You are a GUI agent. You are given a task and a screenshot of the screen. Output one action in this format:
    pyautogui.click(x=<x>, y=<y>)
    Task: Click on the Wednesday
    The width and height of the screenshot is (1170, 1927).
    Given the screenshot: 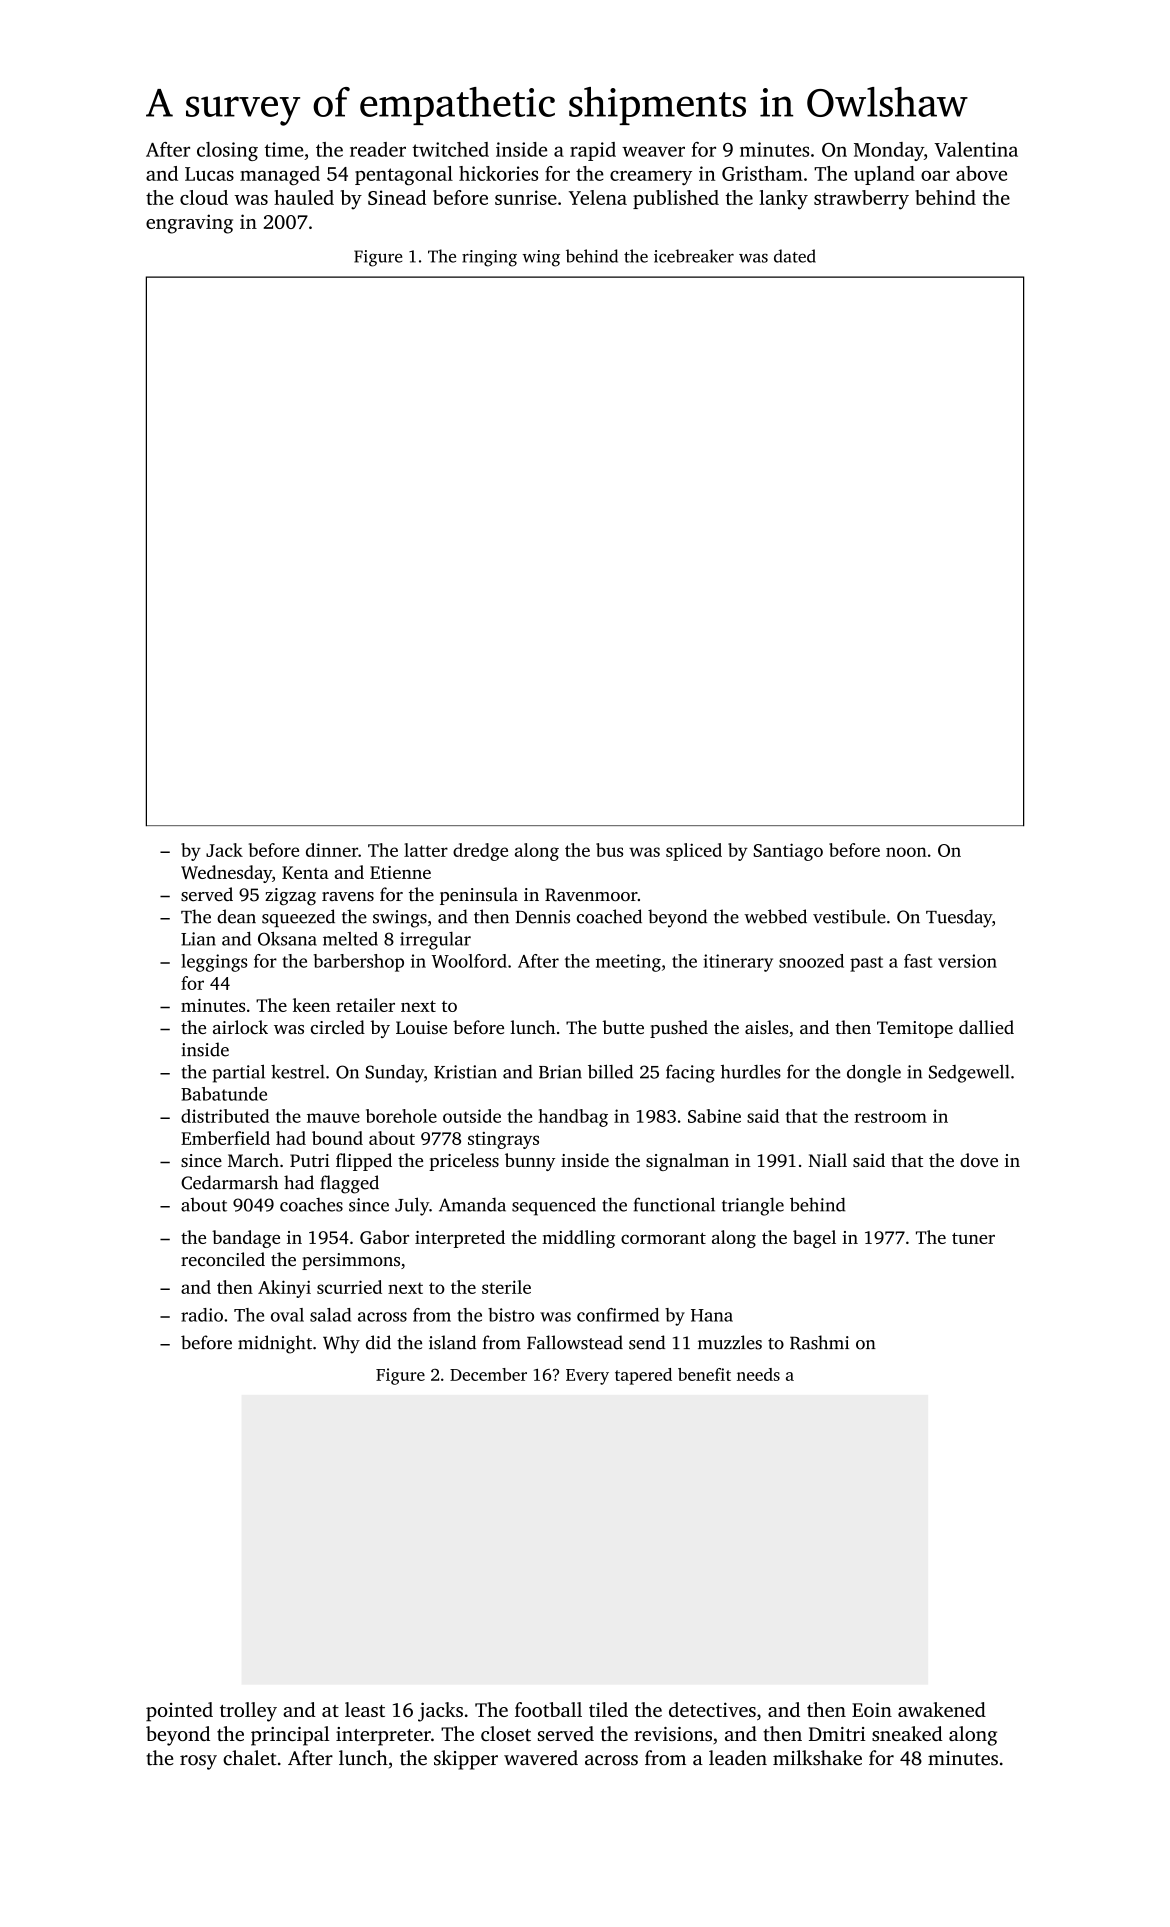 What is the action you would take?
    pyautogui.click(x=226, y=874)
